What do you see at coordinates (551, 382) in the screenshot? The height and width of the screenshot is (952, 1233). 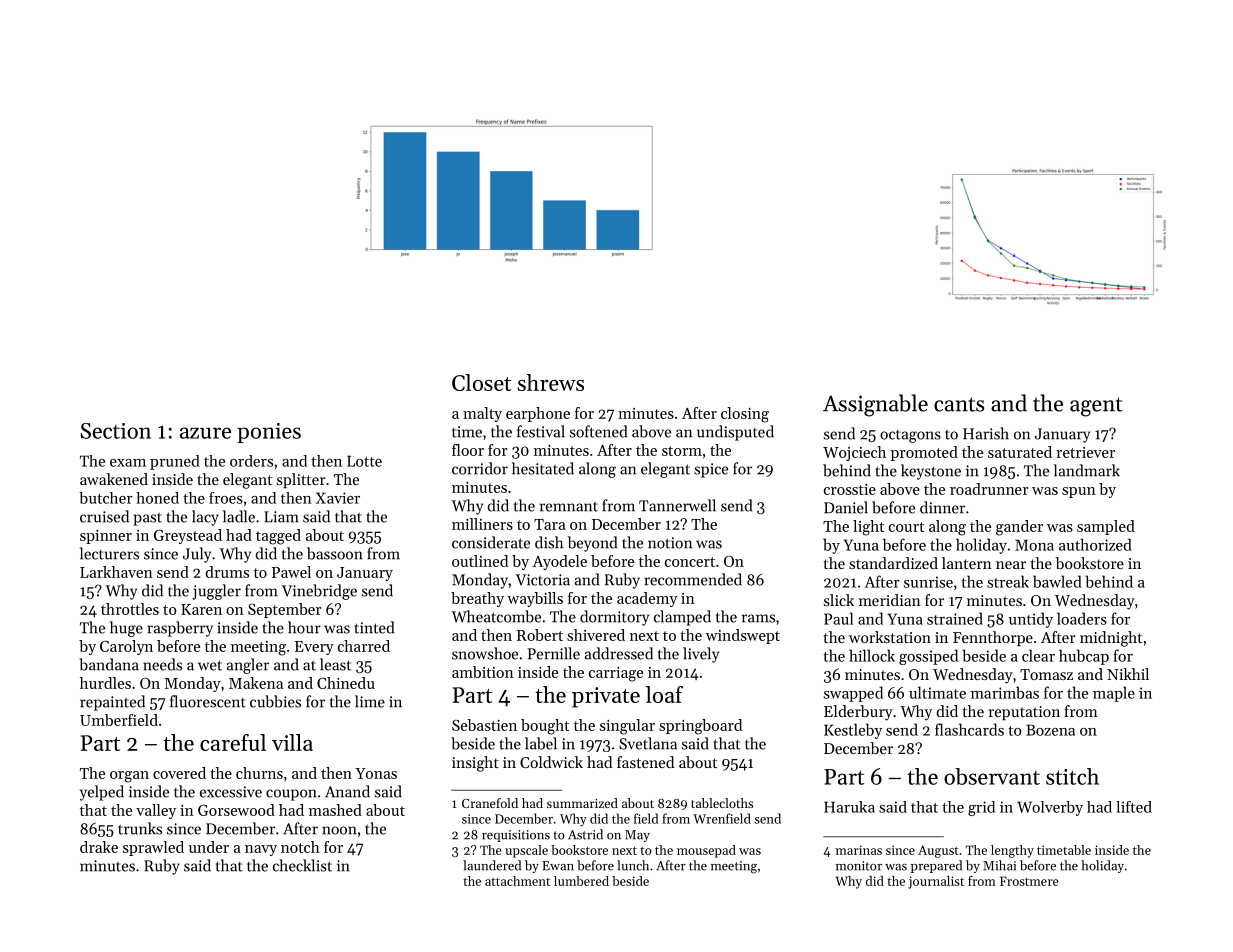 I see `shrews` at bounding box center [551, 382].
